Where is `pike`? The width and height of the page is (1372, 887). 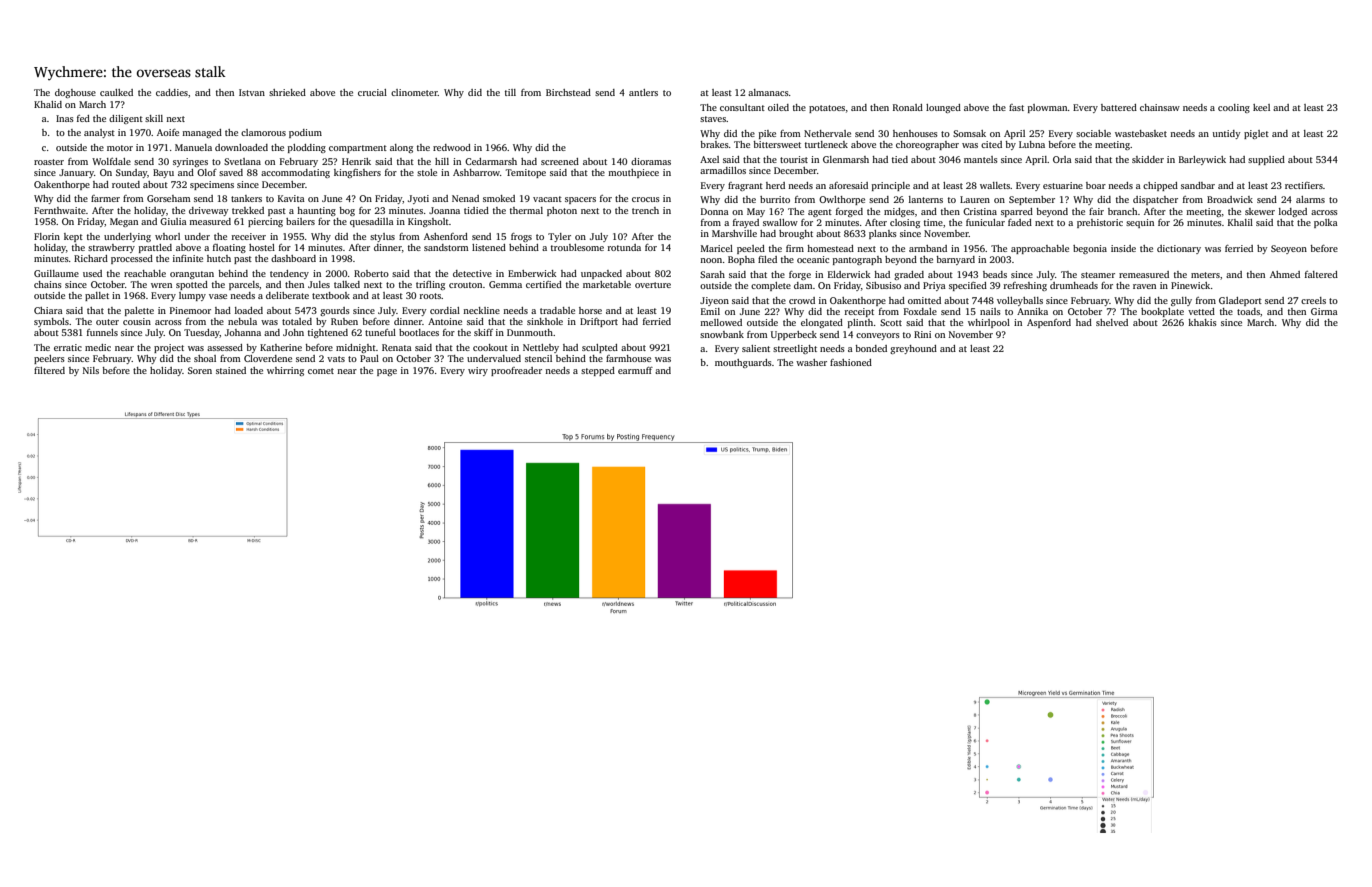 pike is located at coordinates (767, 134).
